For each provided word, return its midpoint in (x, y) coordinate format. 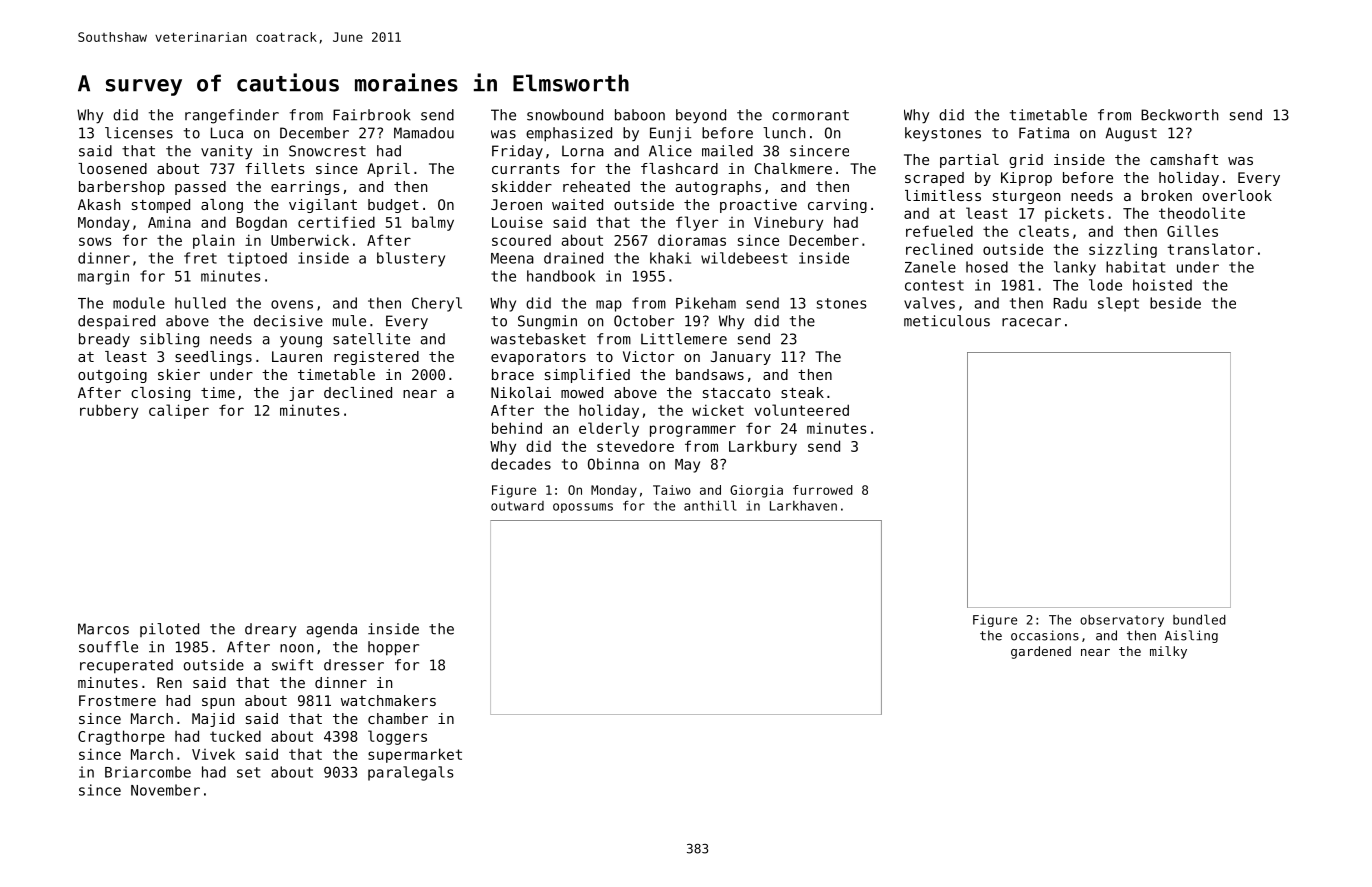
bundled (1199, 619)
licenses (139, 133)
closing (160, 394)
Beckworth (1179, 115)
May (687, 466)
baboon (640, 115)
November (165, 790)
